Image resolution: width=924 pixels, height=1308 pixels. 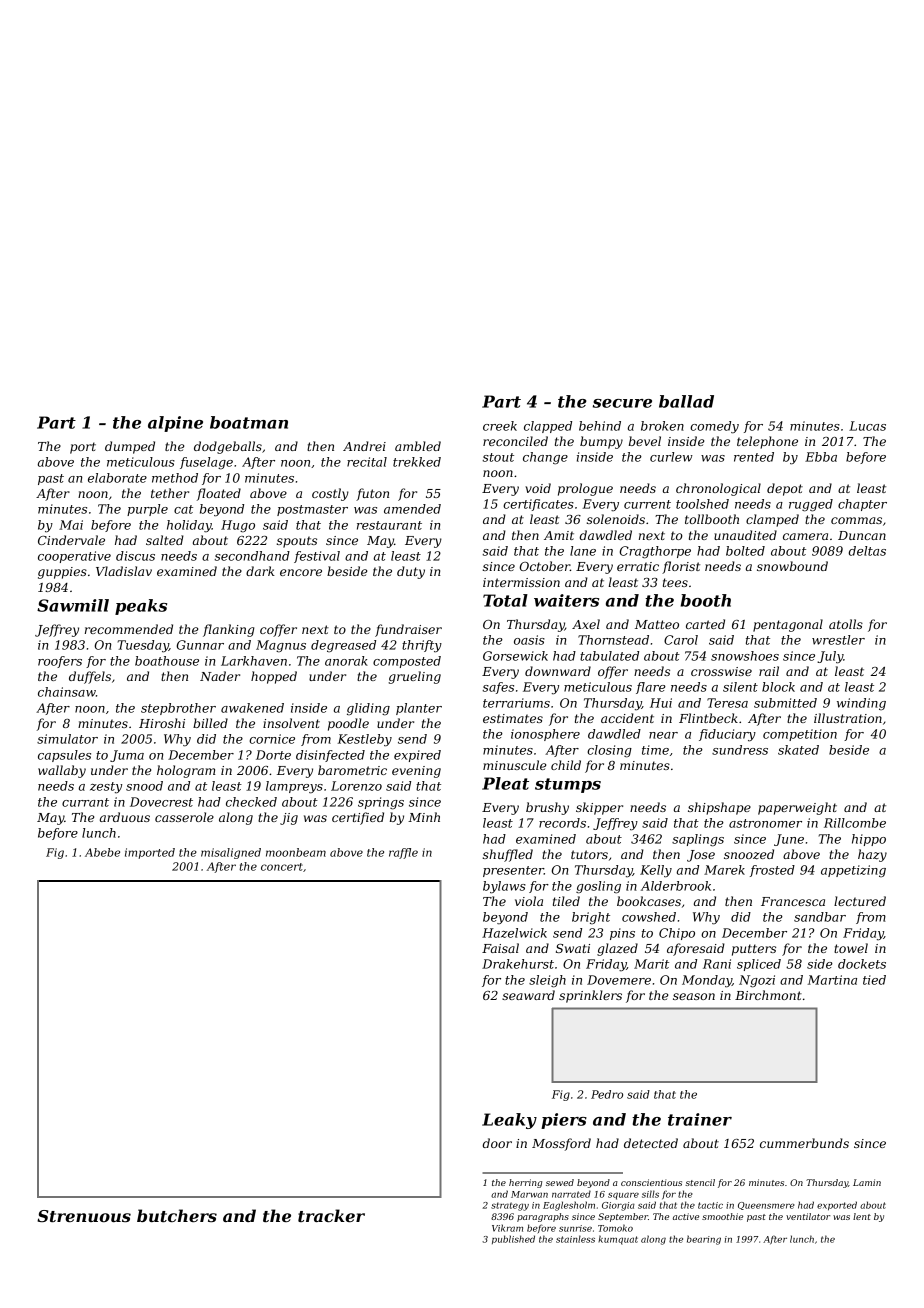 What do you see at coordinates (71, 540) in the document?
I see `Cindervale` at bounding box center [71, 540].
